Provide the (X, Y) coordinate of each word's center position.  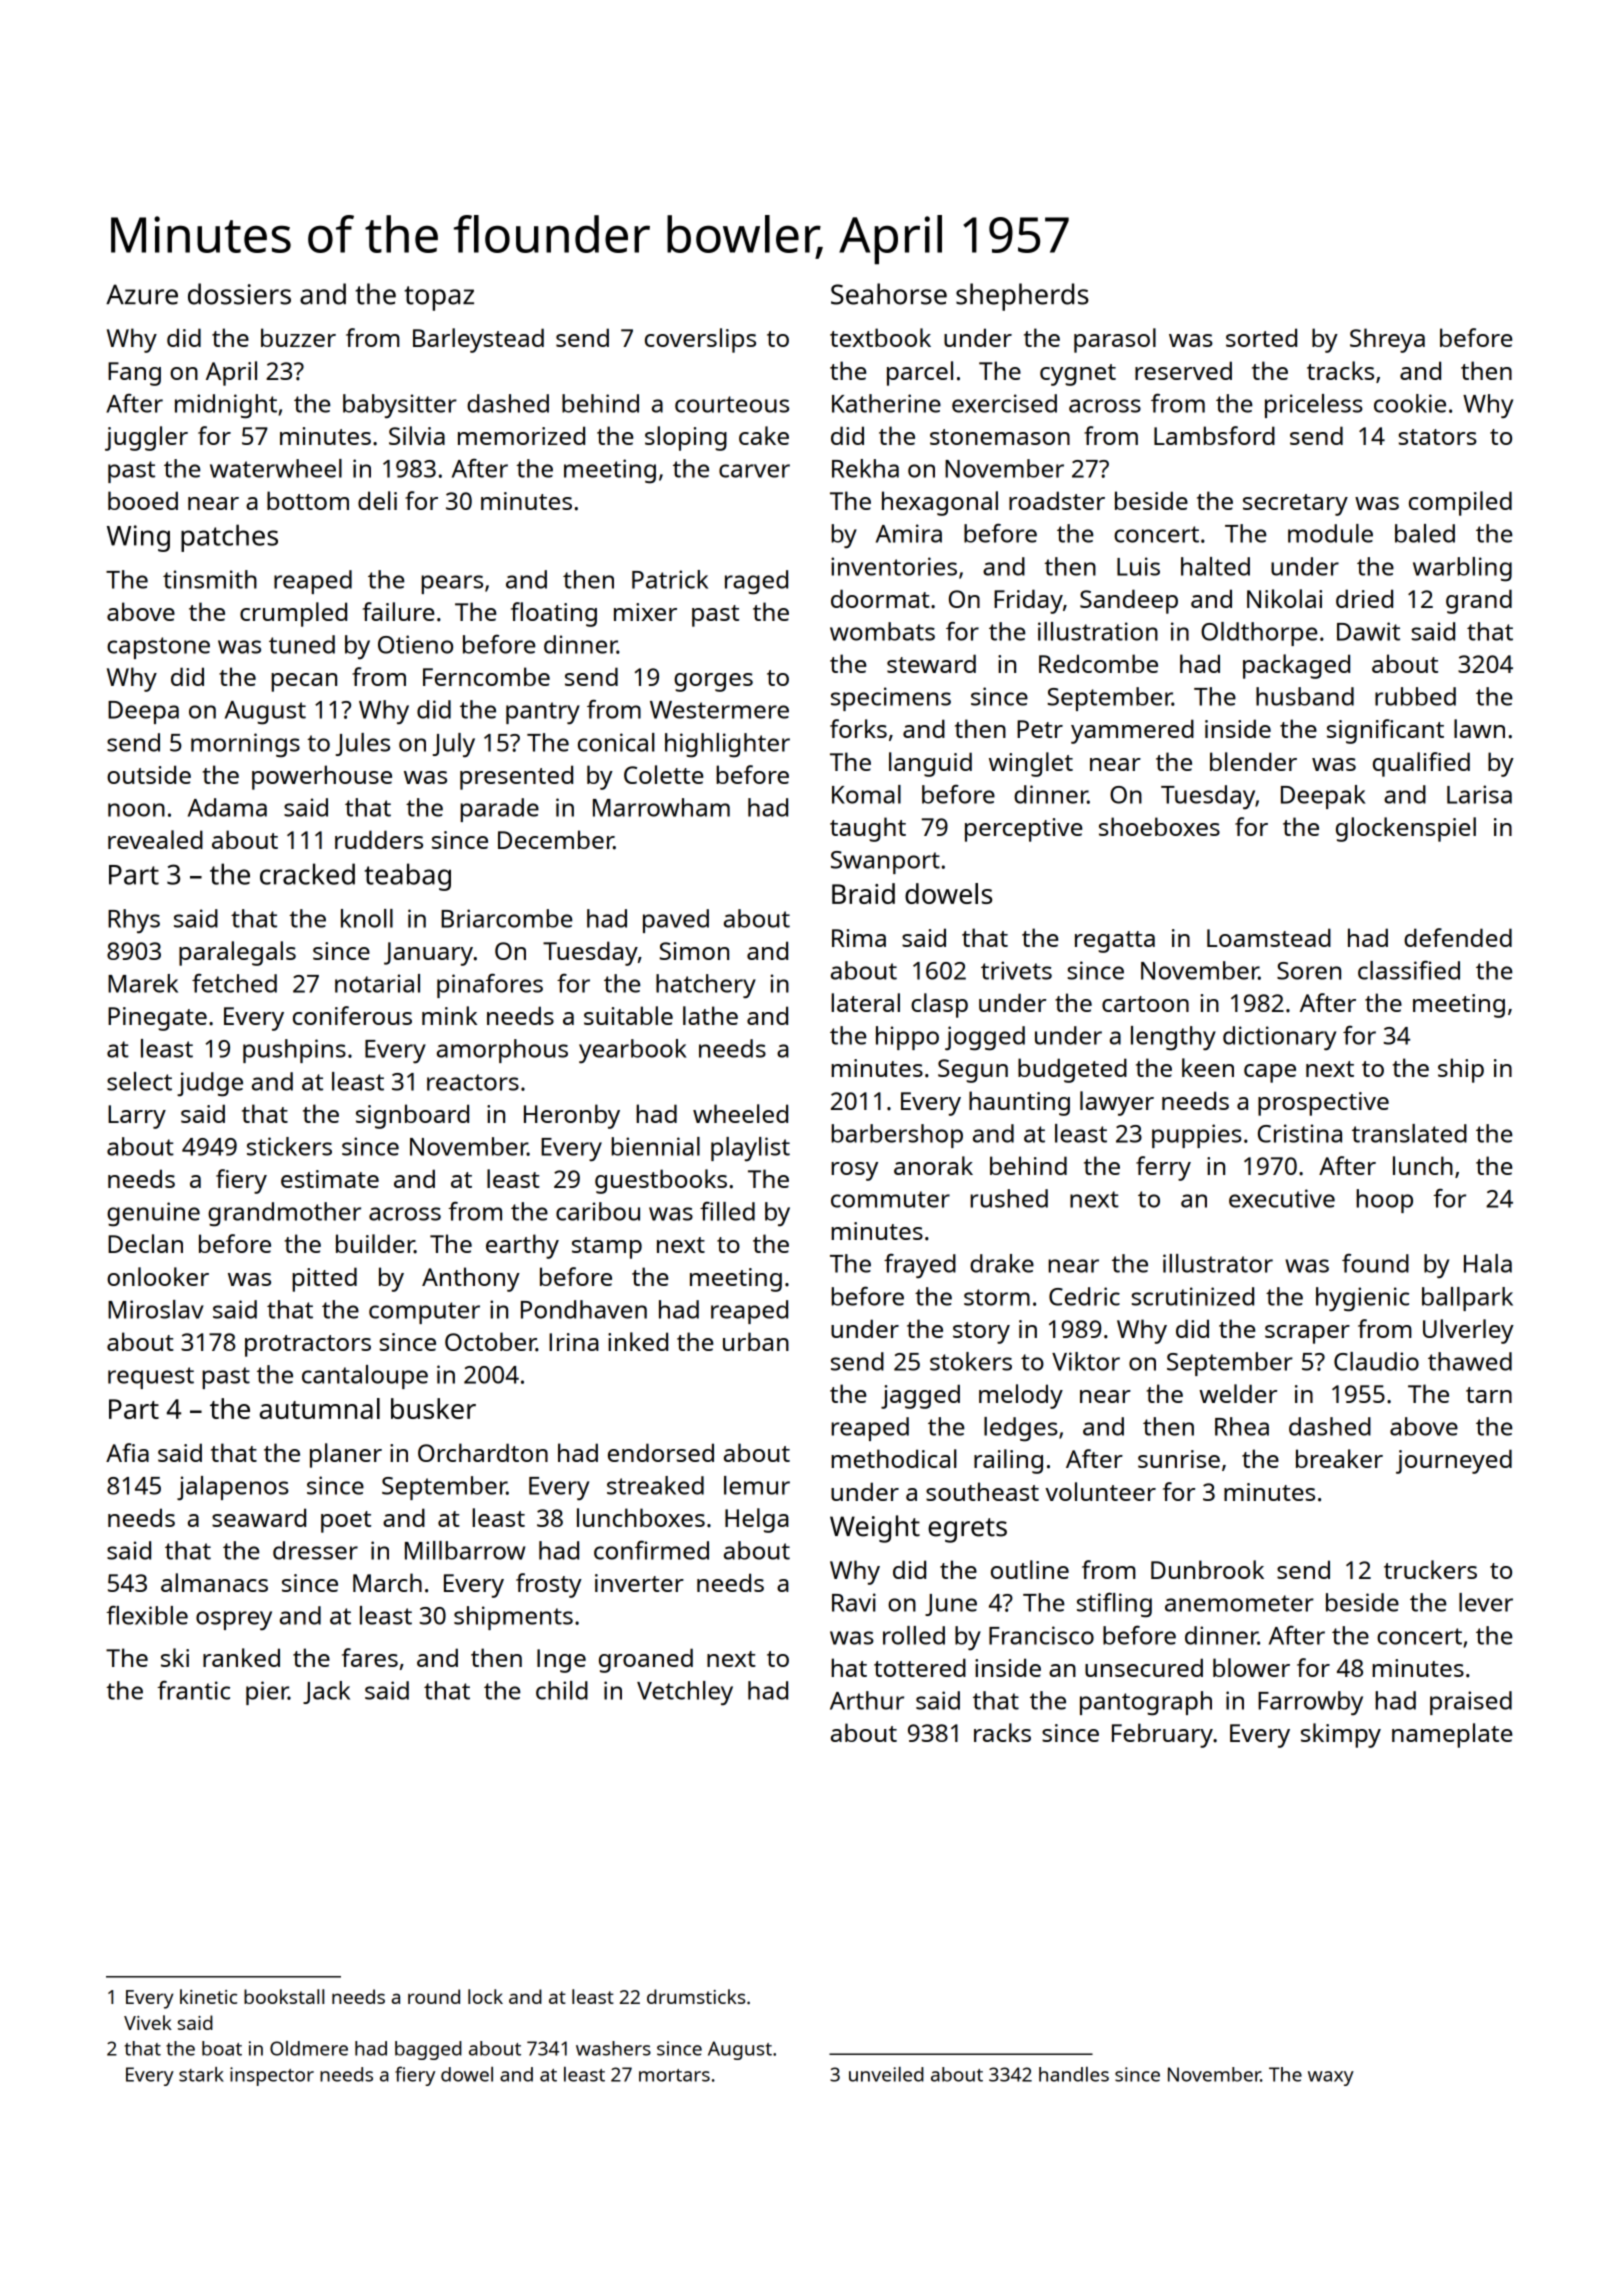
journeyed (1454, 1461)
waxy (1331, 2078)
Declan (145, 1243)
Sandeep (1129, 601)
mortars (674, 2075)
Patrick (670, 579)
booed (143, 500)
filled (727, 1211)
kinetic (208, 1996)
